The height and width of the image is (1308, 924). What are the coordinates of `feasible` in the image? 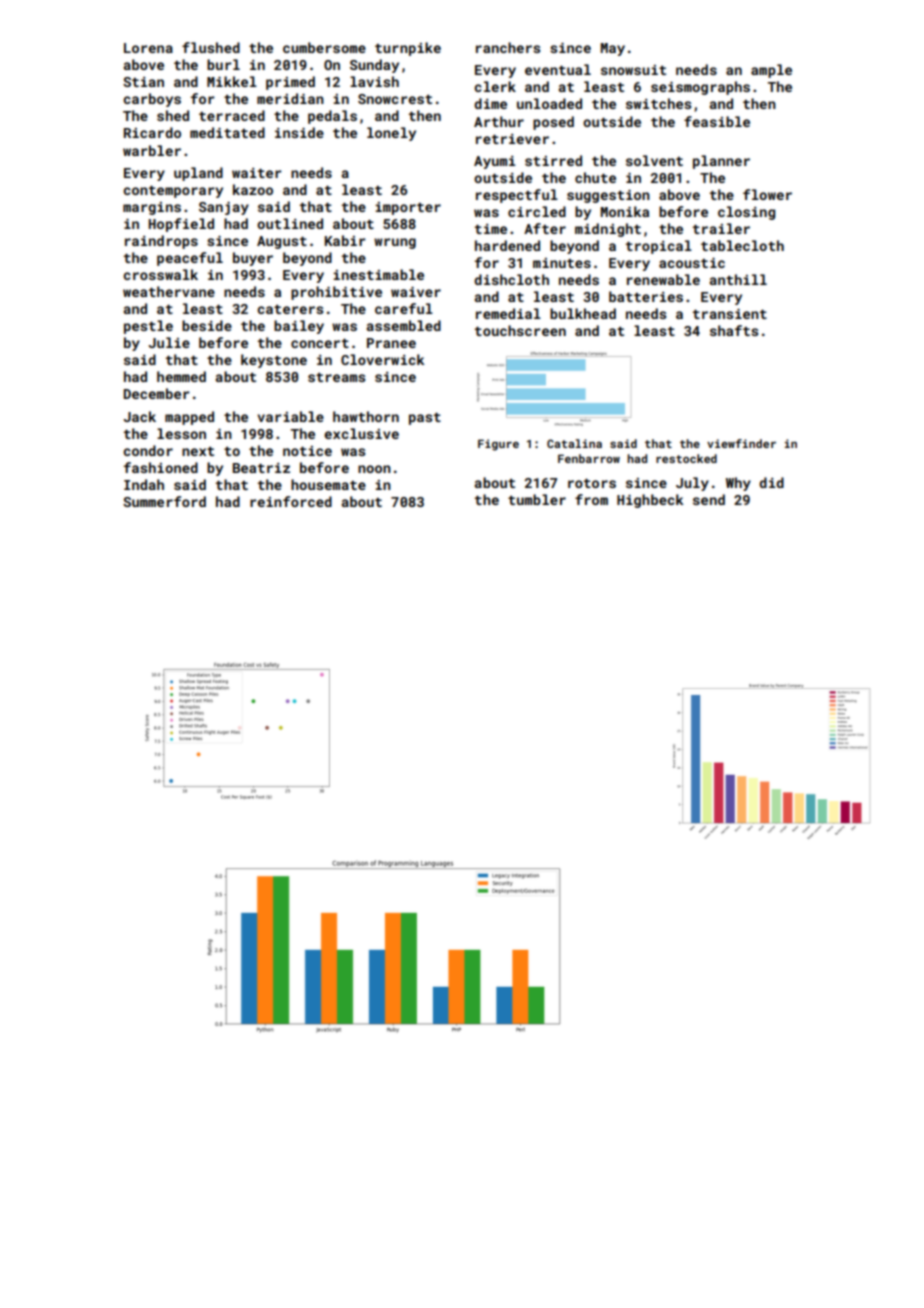 It's located at (717, 121).
